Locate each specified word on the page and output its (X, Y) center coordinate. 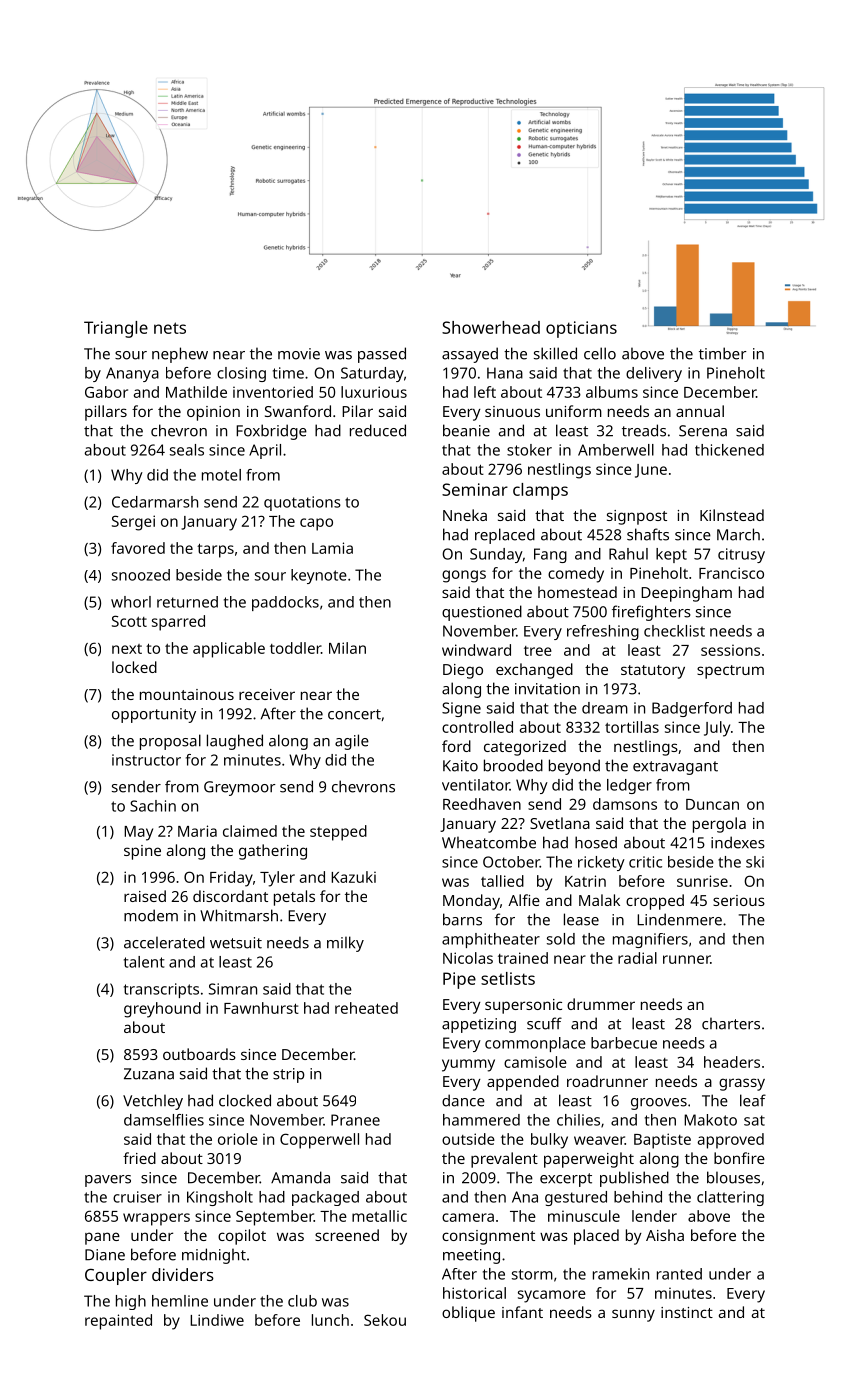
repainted (118, 1322)
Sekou (385, 1320)
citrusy (741, 555)
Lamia (332, 548)
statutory (653, 672)
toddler (295, 648)
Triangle (116, 329)
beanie (466, 430)
